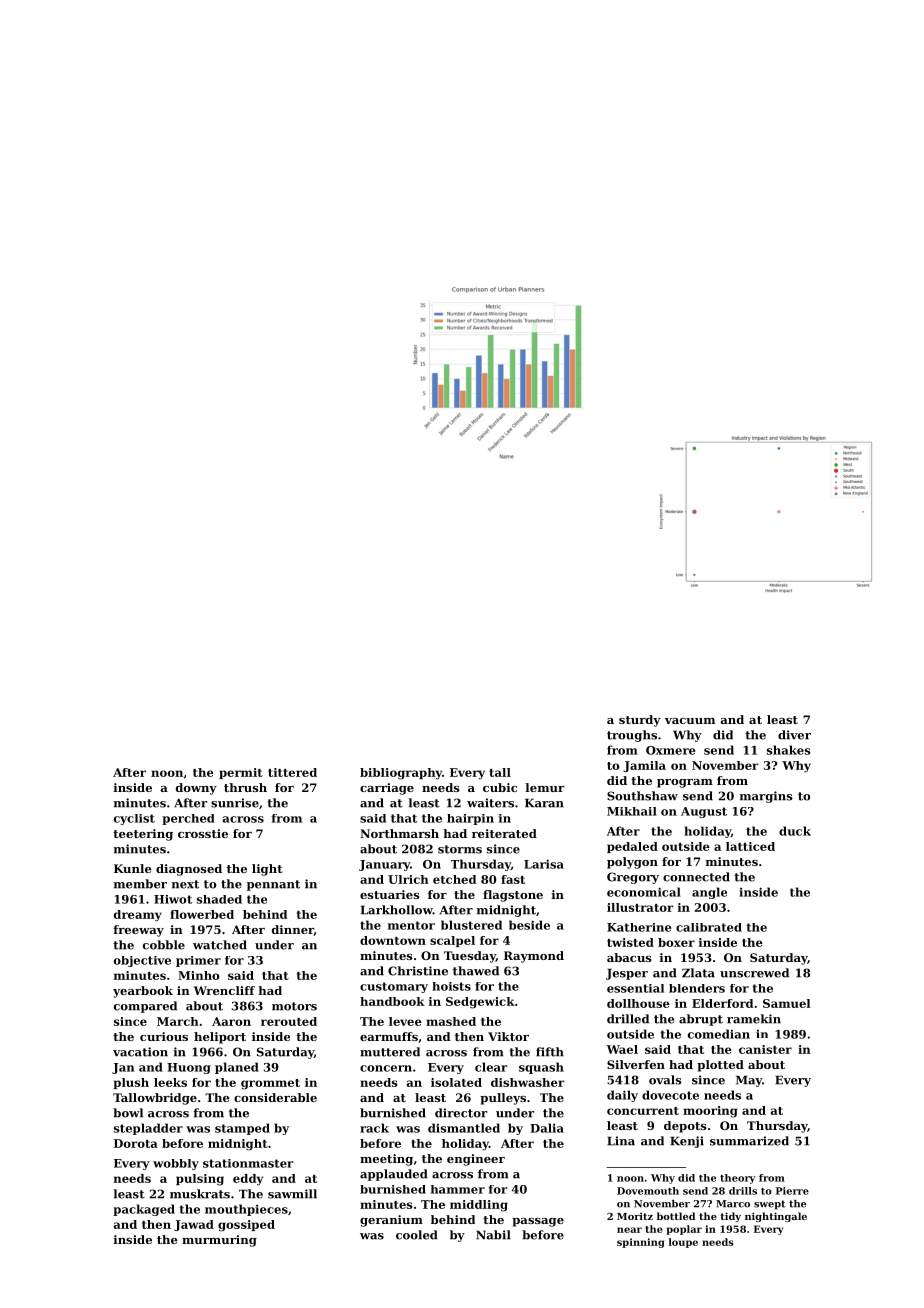 The image size is (924, 1308). What do you see at coordinates (632, 736) in the screenshot?
I see `troughs` at bounding box center [632, 736].
